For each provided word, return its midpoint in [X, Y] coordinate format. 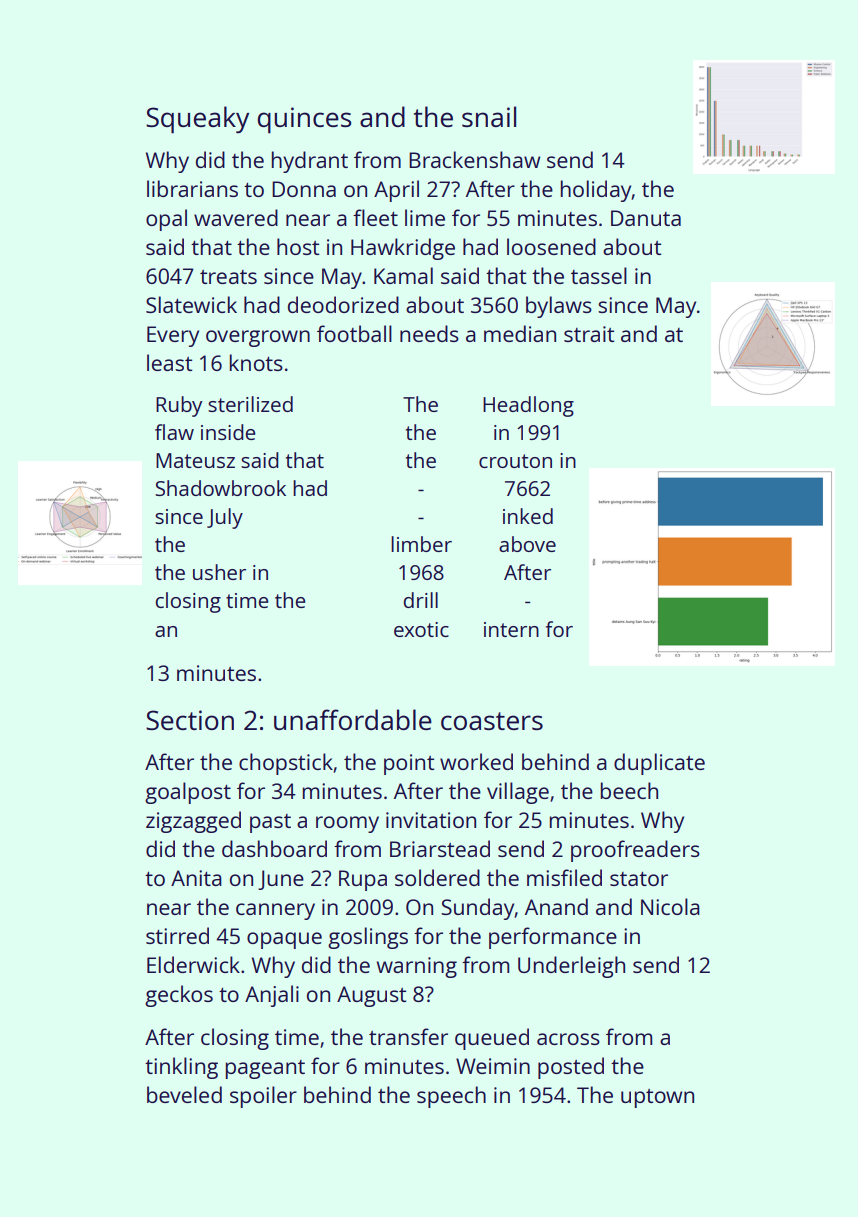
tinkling [181, 1068]
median [520, 333]
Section [190, 720]
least [169, 362]
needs [429, 333]
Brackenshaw [474, 159]
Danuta [646, 218]
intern [511, 629]
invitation [431, 820]
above [527, 544]
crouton [515, 461]
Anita [196, 878]
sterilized [250, 404]
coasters [492, 721]
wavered [236, 217]
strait [589, 334]
